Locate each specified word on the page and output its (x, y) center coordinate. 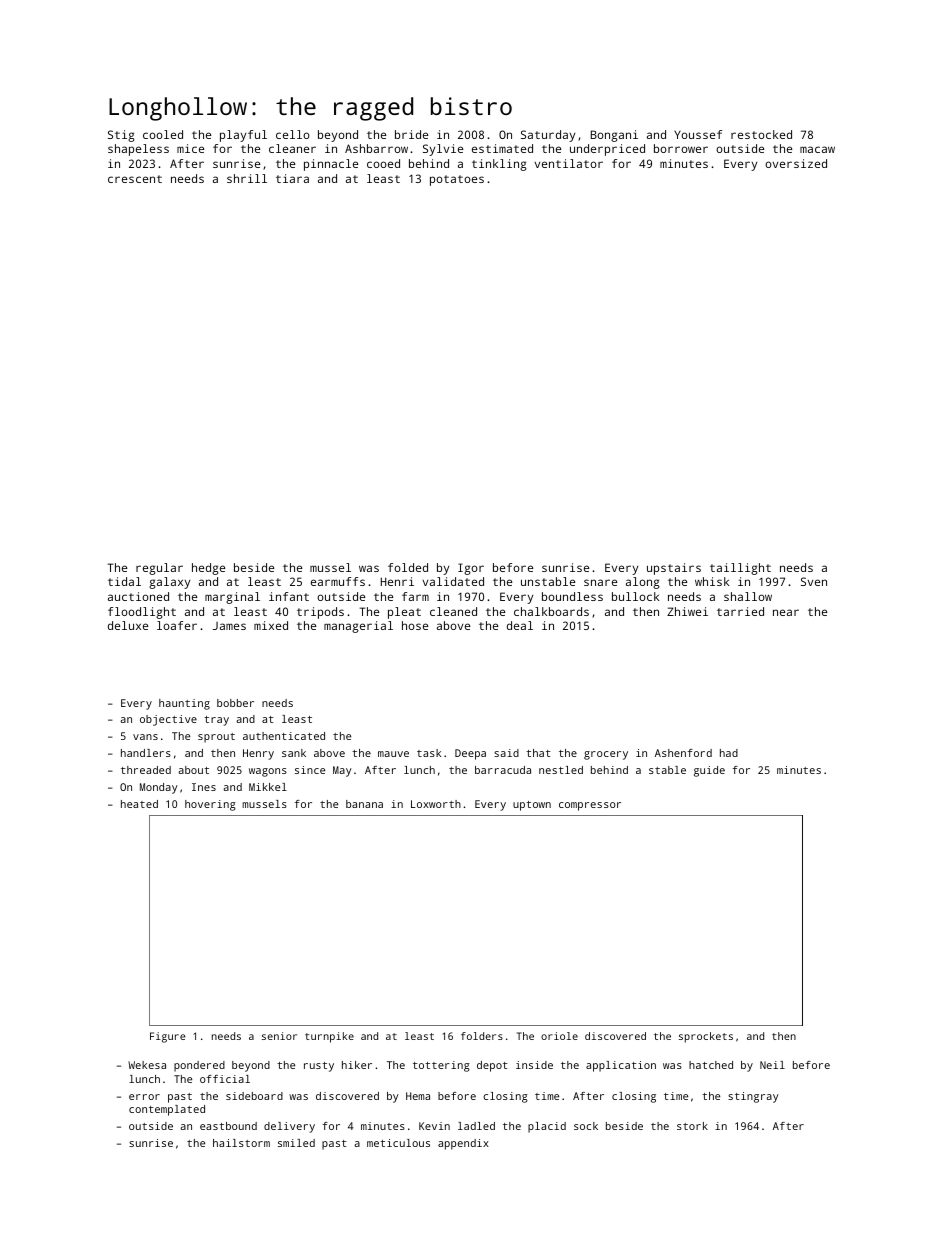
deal (520, 625)
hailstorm (241, 1143)
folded (408, 567)
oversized (796, 163)
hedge (208, 569)
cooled (163, 134)
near (786, 612)
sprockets (706, 1037)
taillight (740, 569)
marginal (232, 598)
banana (364, 804)
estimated (502, 148)
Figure (168, 1037)
